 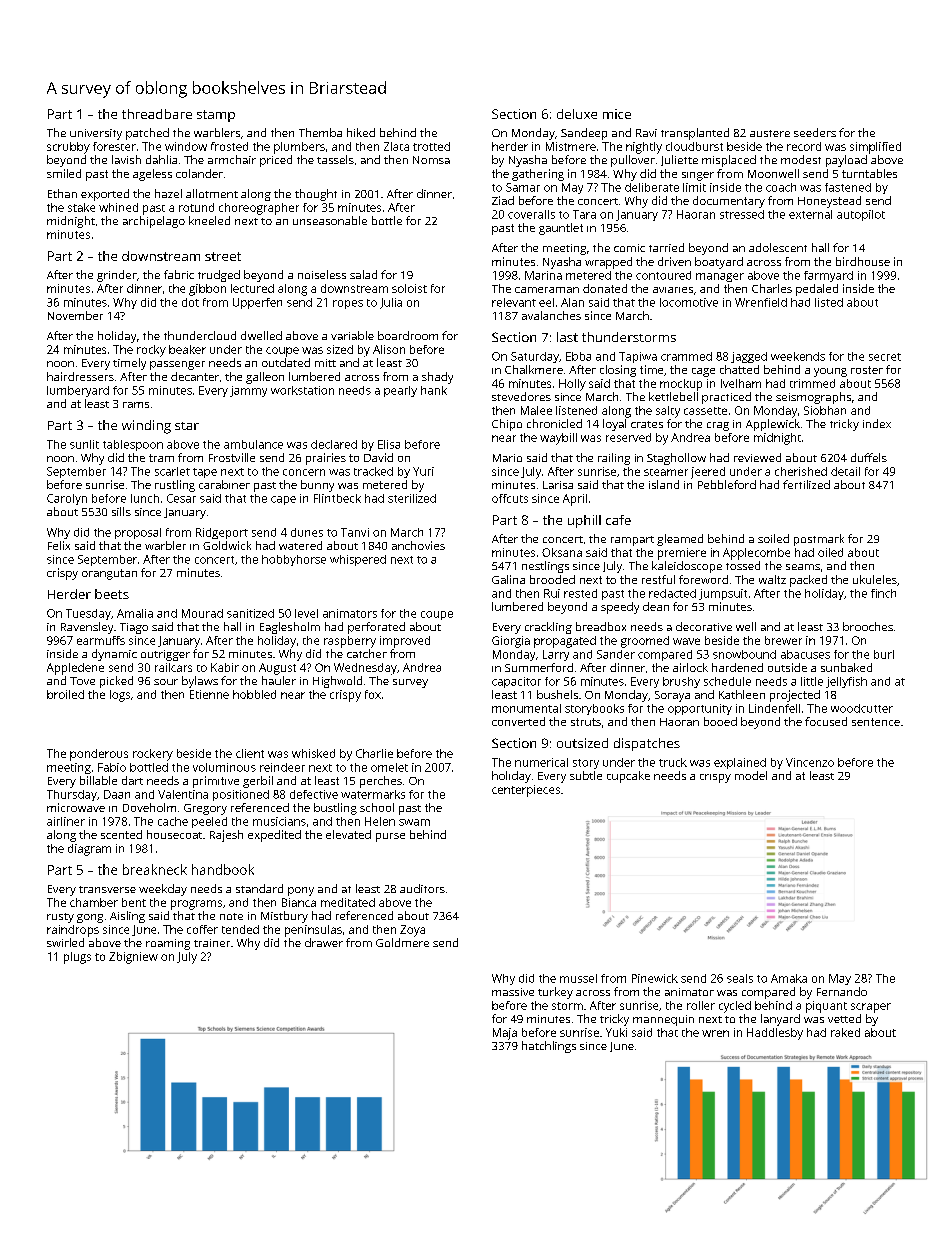 I want to click on centerpieces, so click(x=526, y=791).
